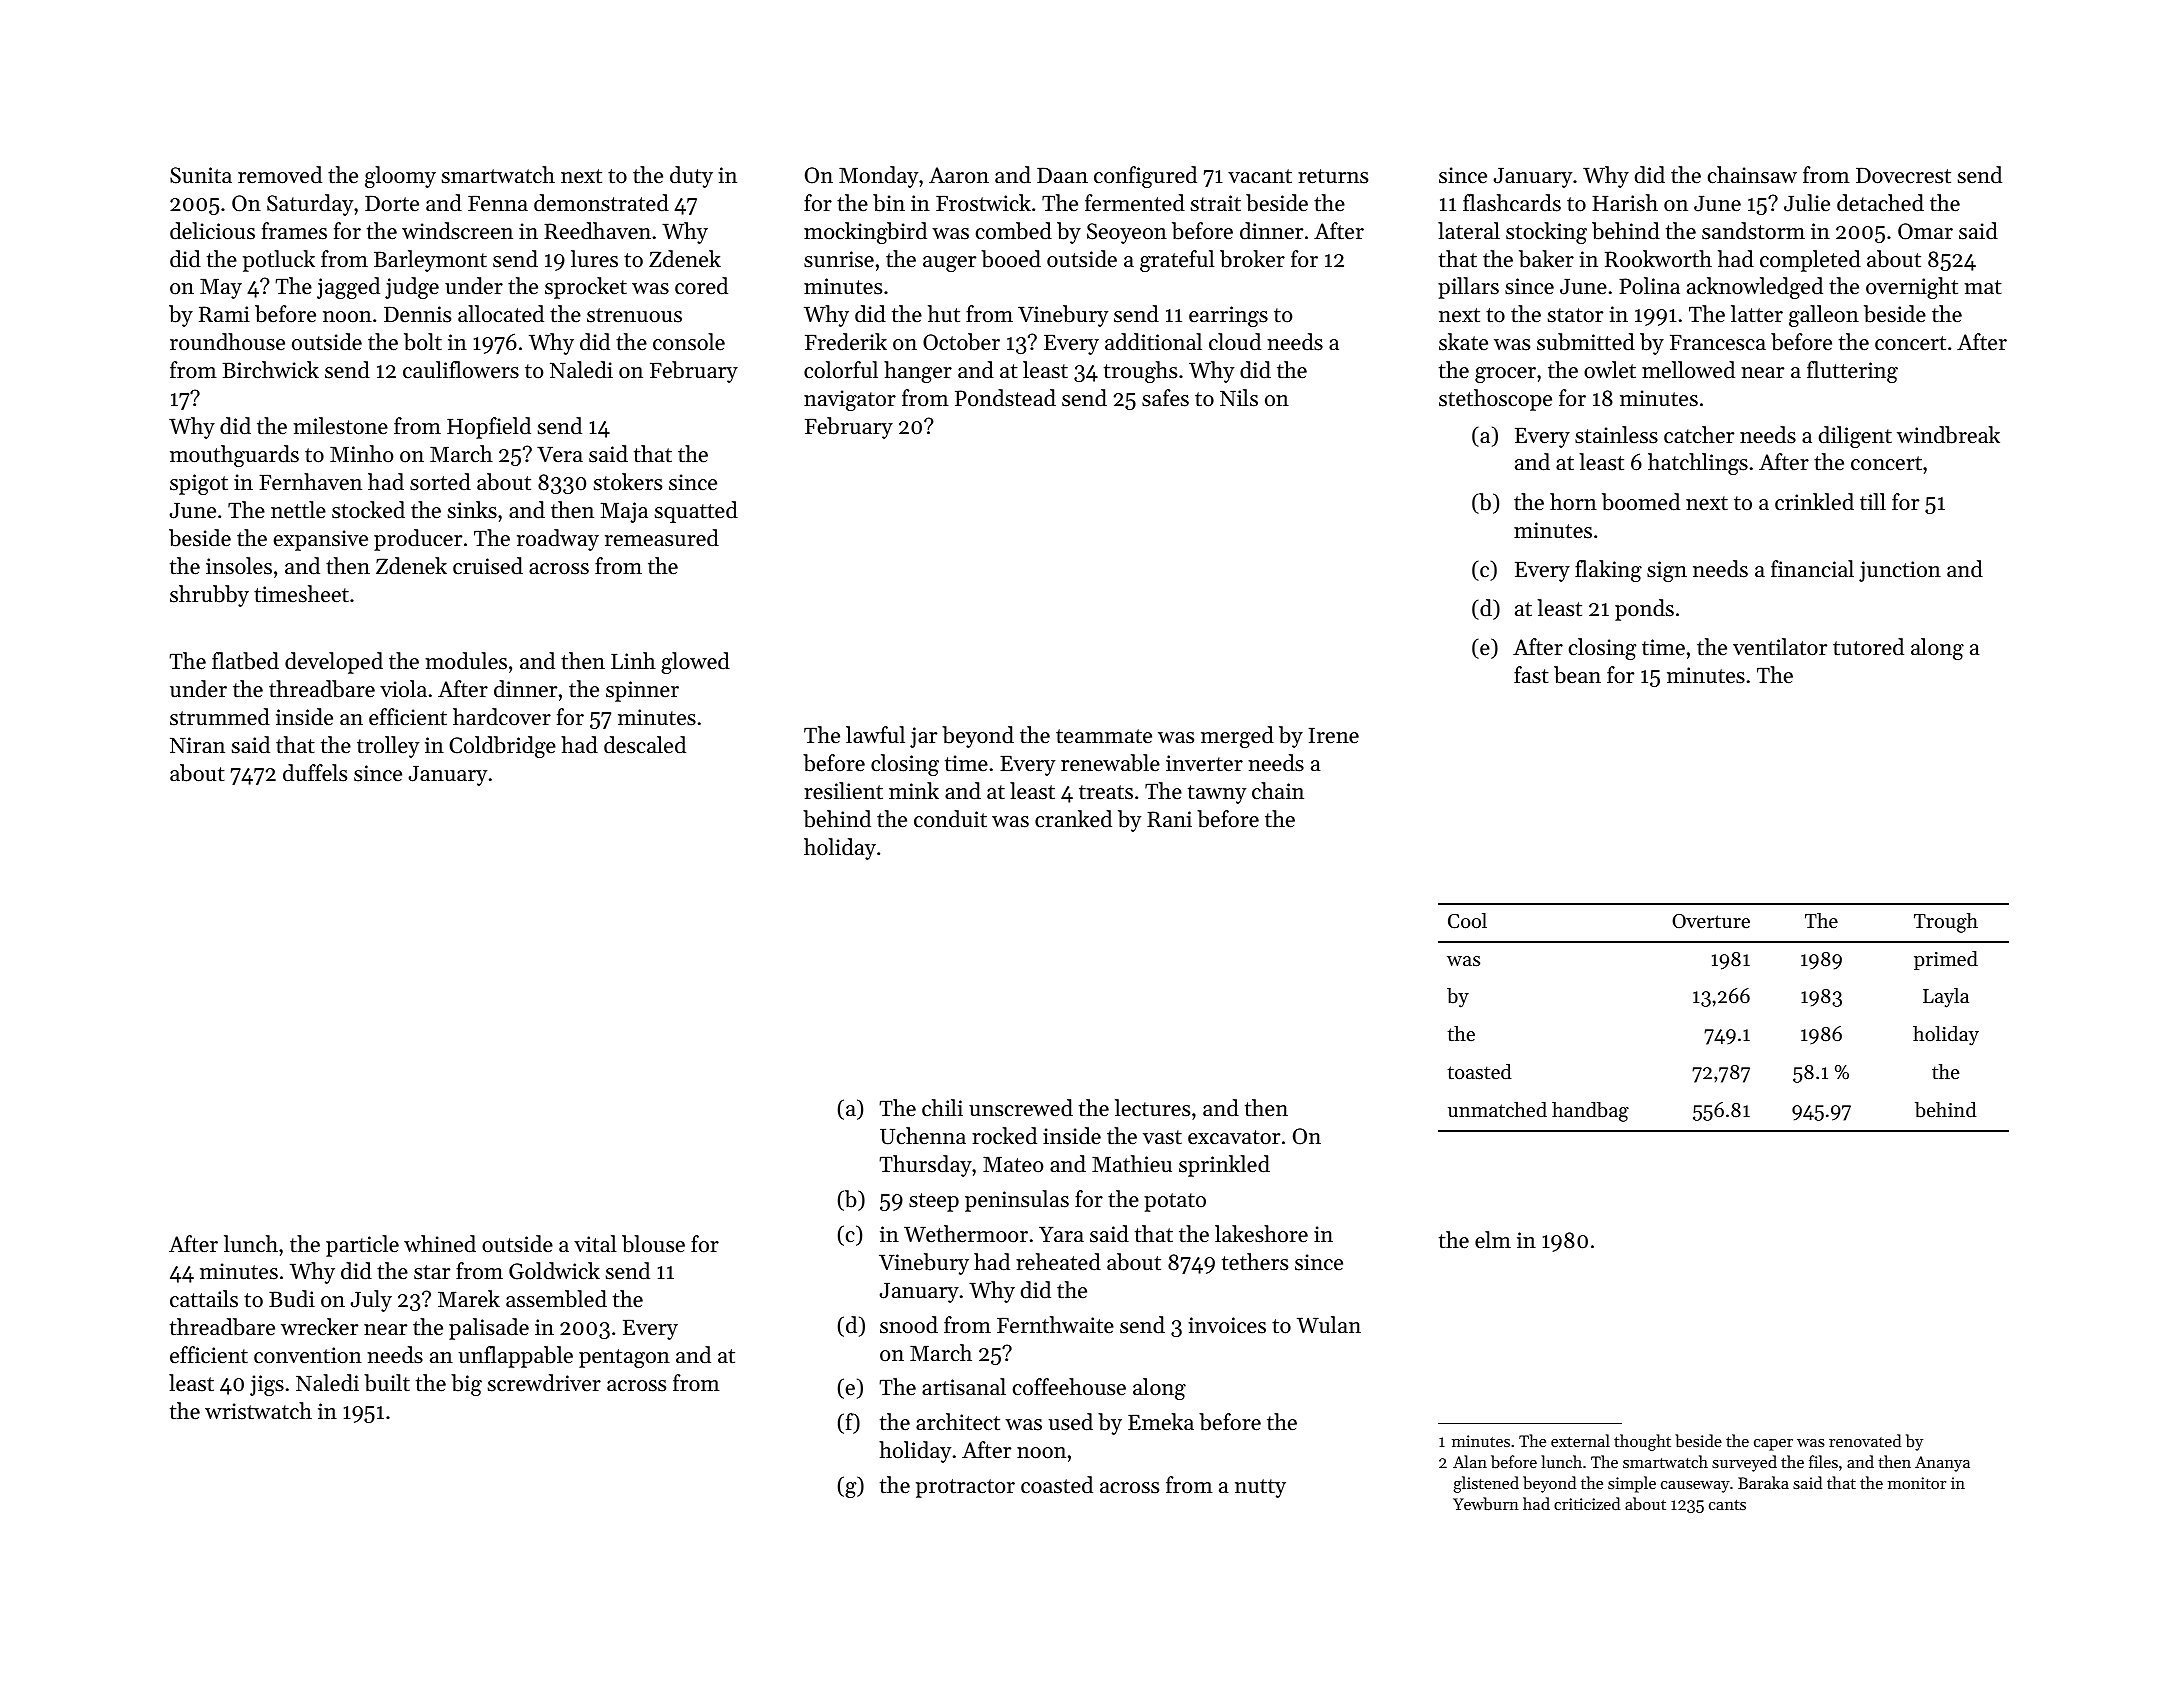 The height and width of the page is (1683, 2178). Describe the element at coordinates (1608, 571) in the page. I see `flaking` at that location.
